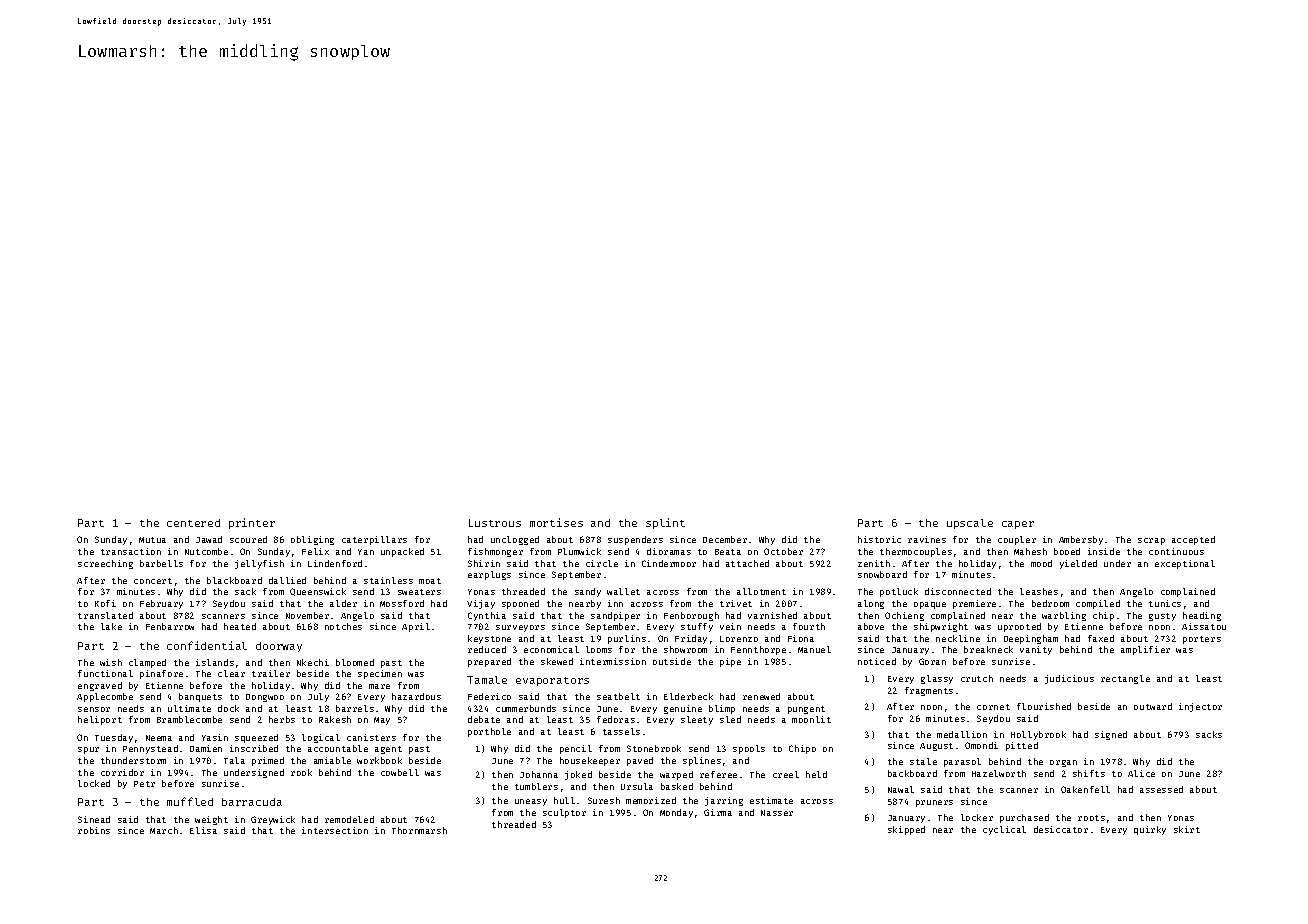  Describe the element at coordinates (94, 830) in the screenshot. I see `robins` at that location.
